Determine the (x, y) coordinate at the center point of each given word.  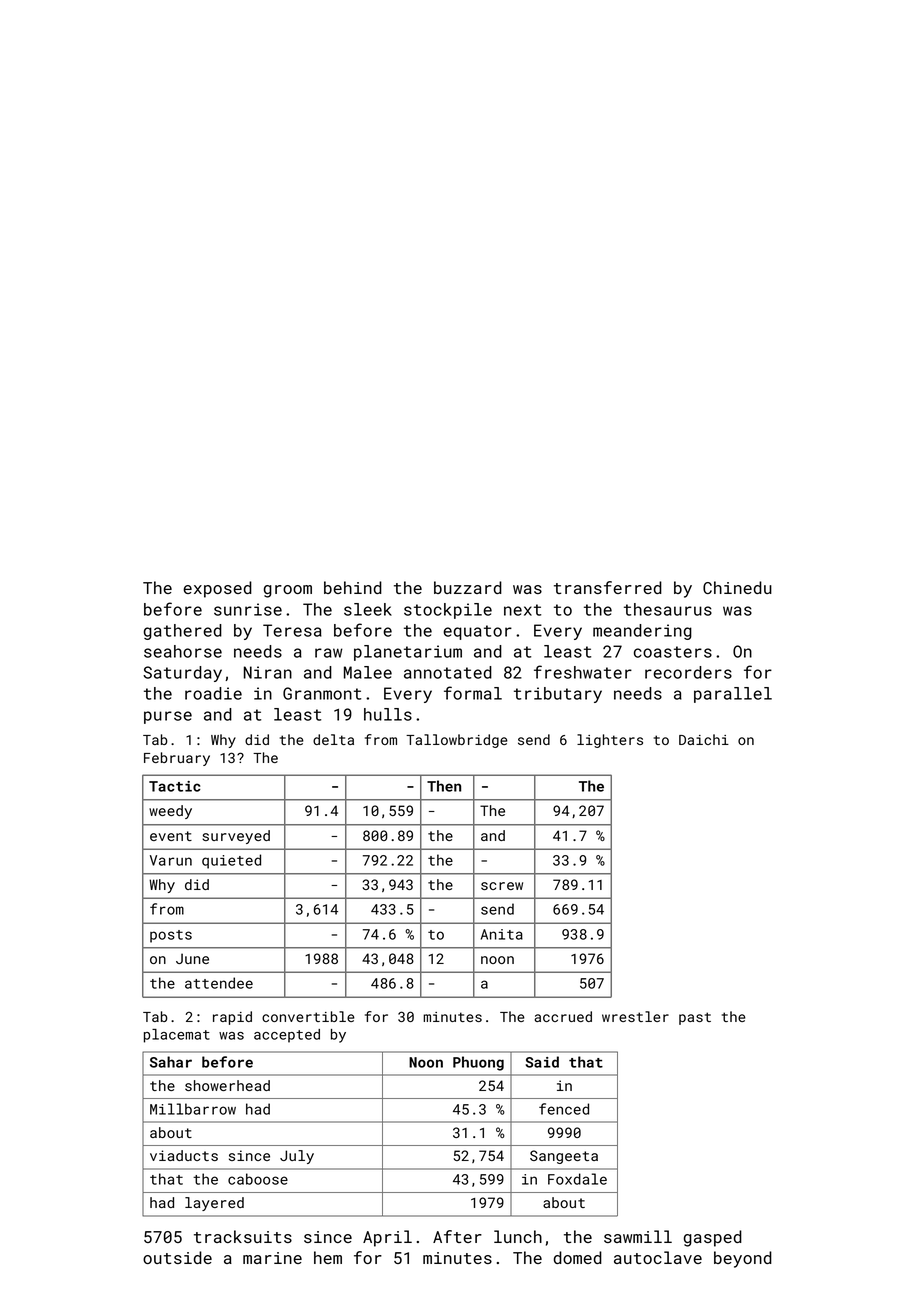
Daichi (704, 739)
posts (171, 936)
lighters (610, 741)
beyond (743, 1259)
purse (168, 717)
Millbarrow (193, 1109)
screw (502, 886)
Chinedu (737, 587)
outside (177, 1257)
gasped (713, 1238)
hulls (388, 714)
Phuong (478, 1063)
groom (288, 591)
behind (353, 587)
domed (578, 1257)
